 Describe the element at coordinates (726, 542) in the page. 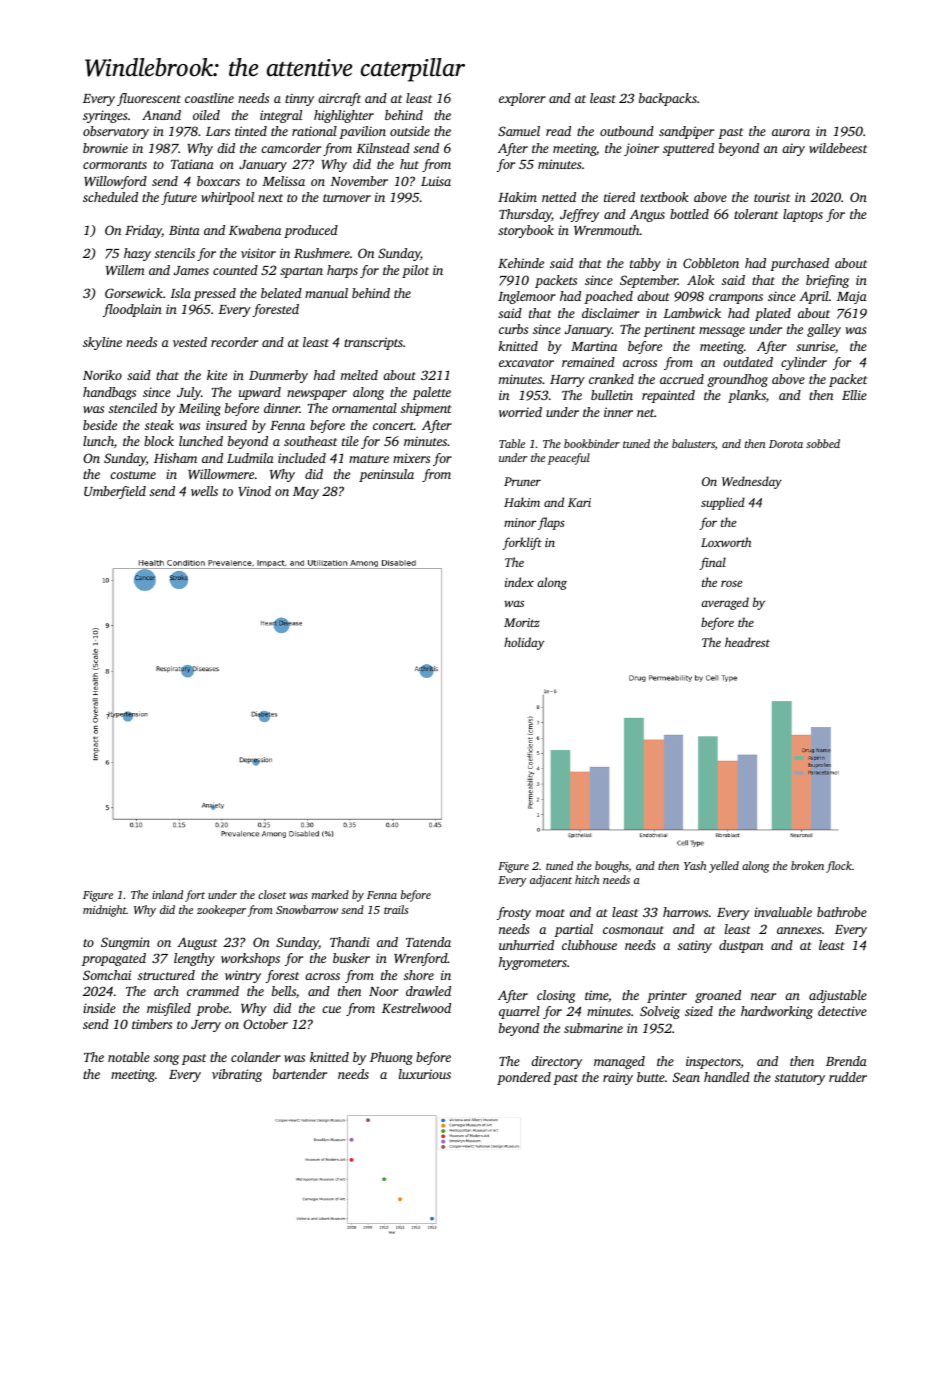

I see `Loxworth` at that location.
